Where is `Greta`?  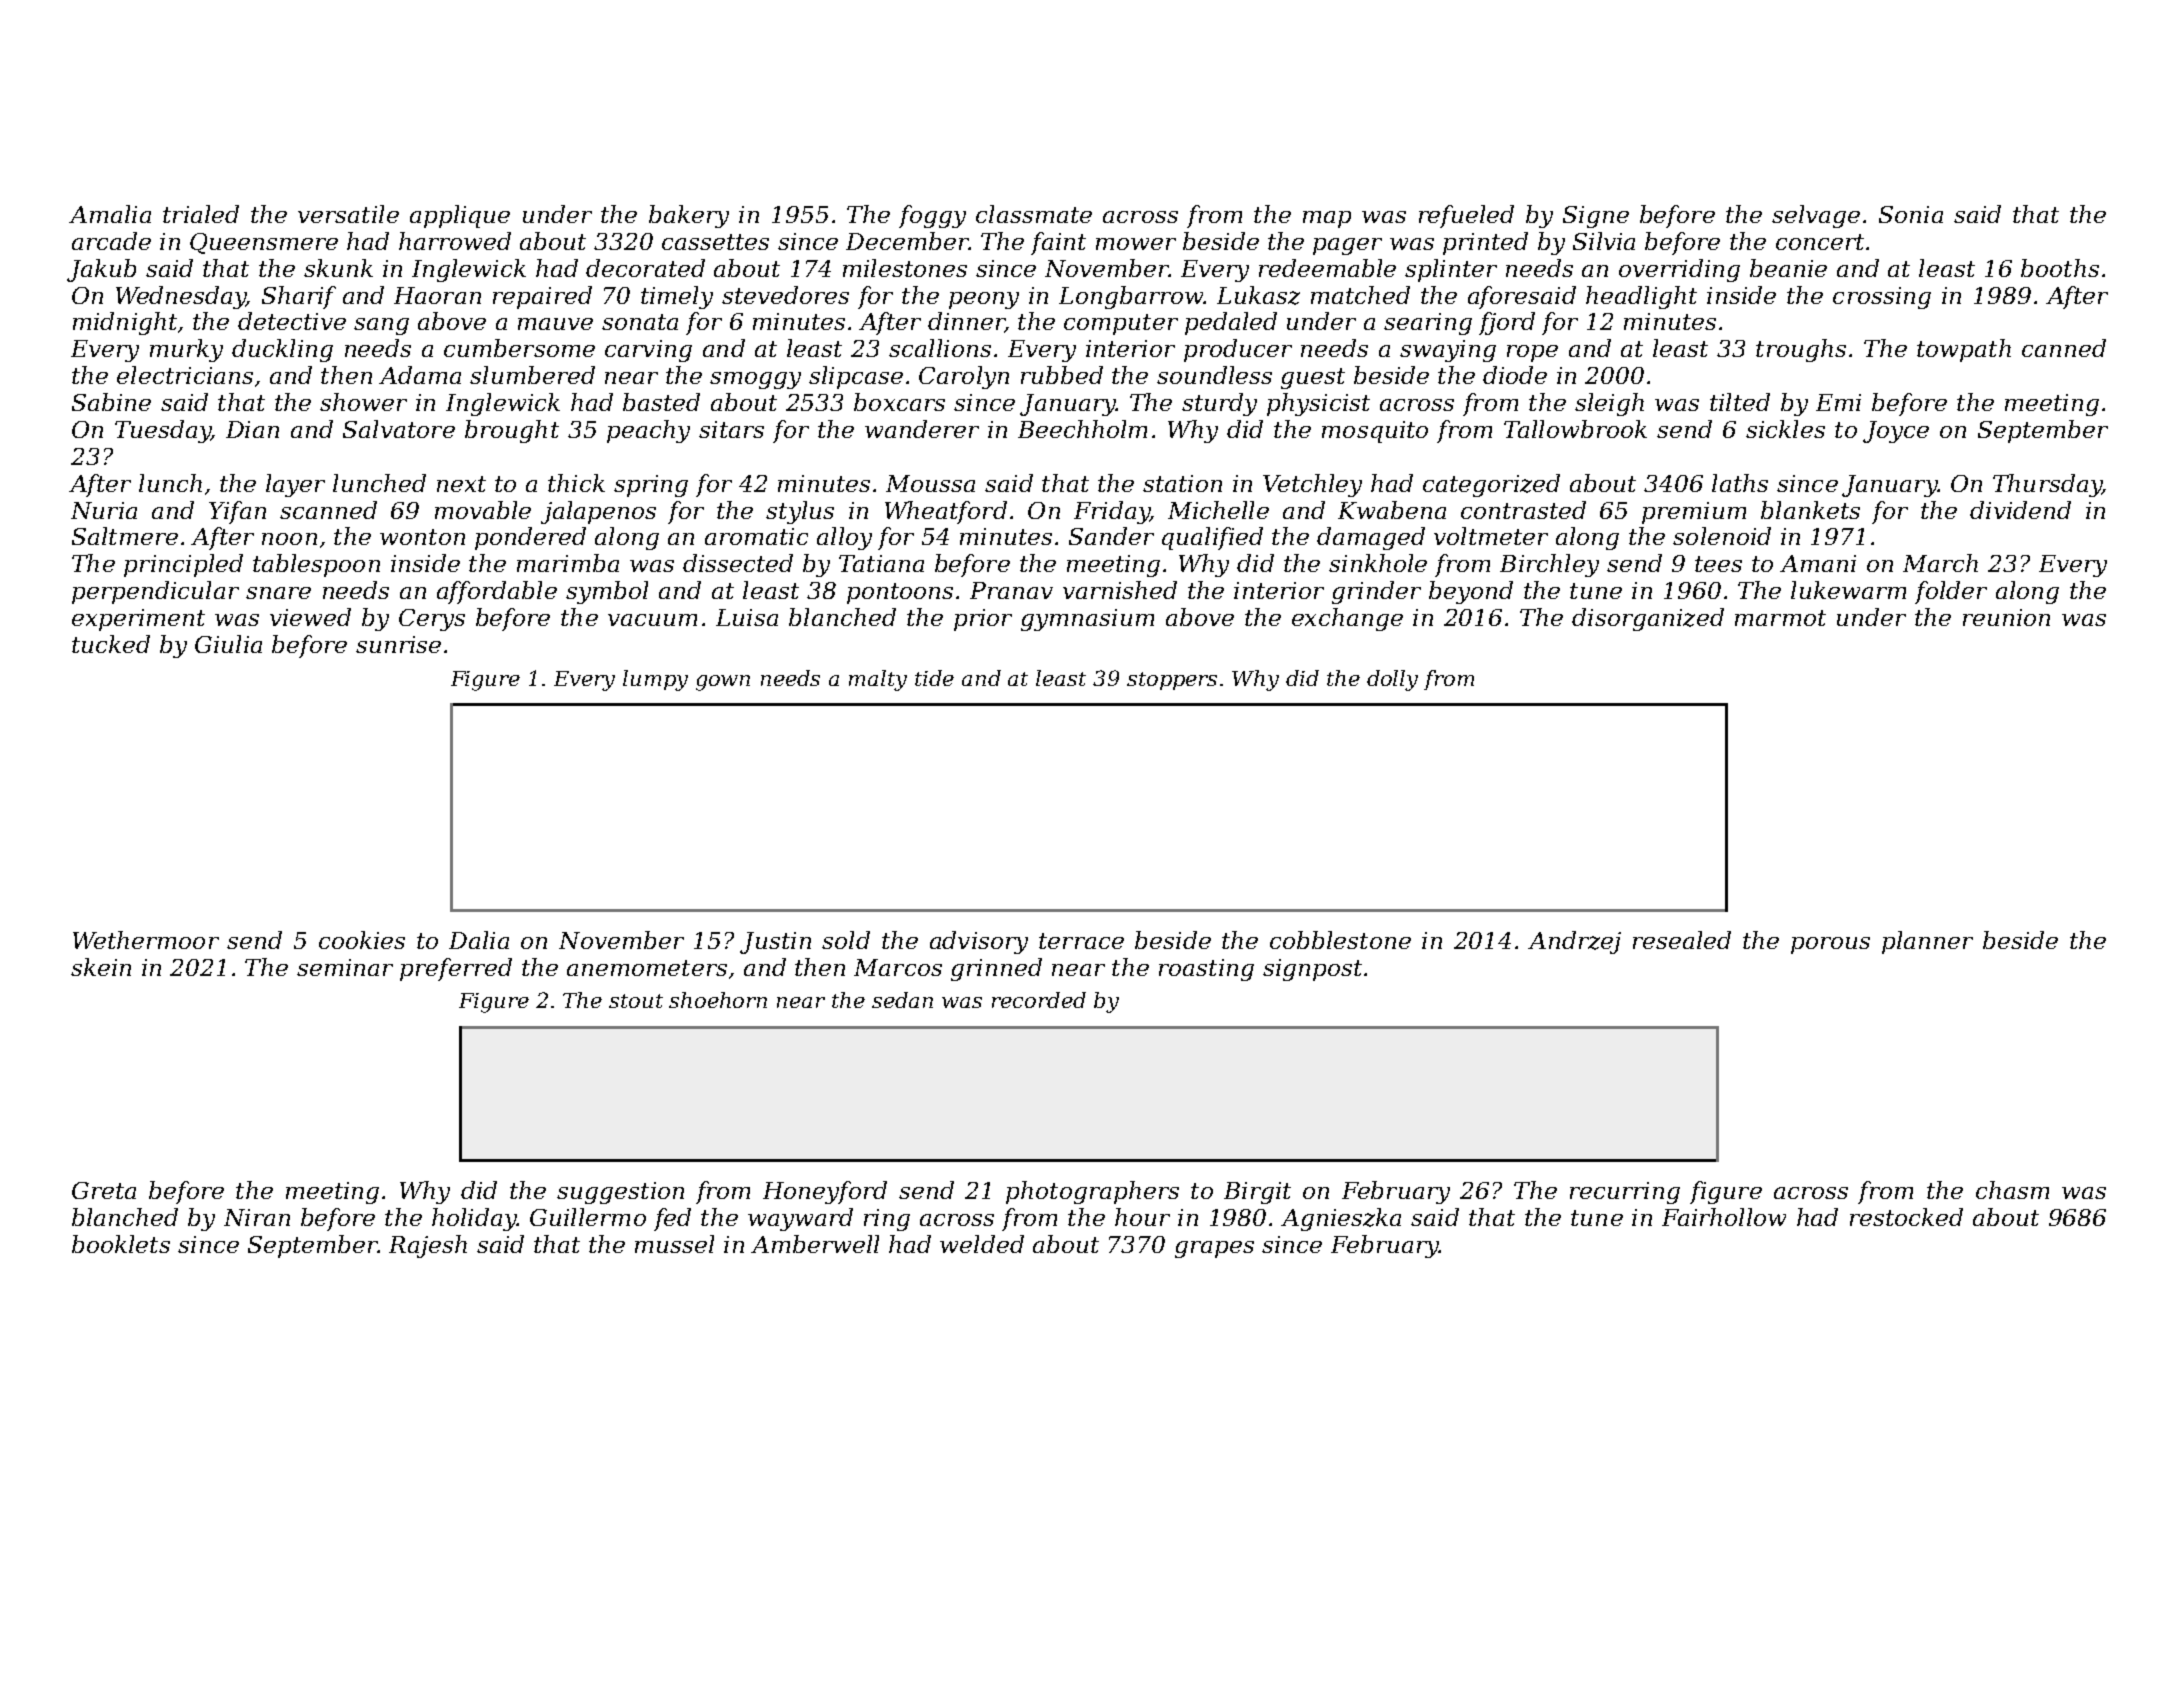 Greta is located at coordinates (104, 1190).
